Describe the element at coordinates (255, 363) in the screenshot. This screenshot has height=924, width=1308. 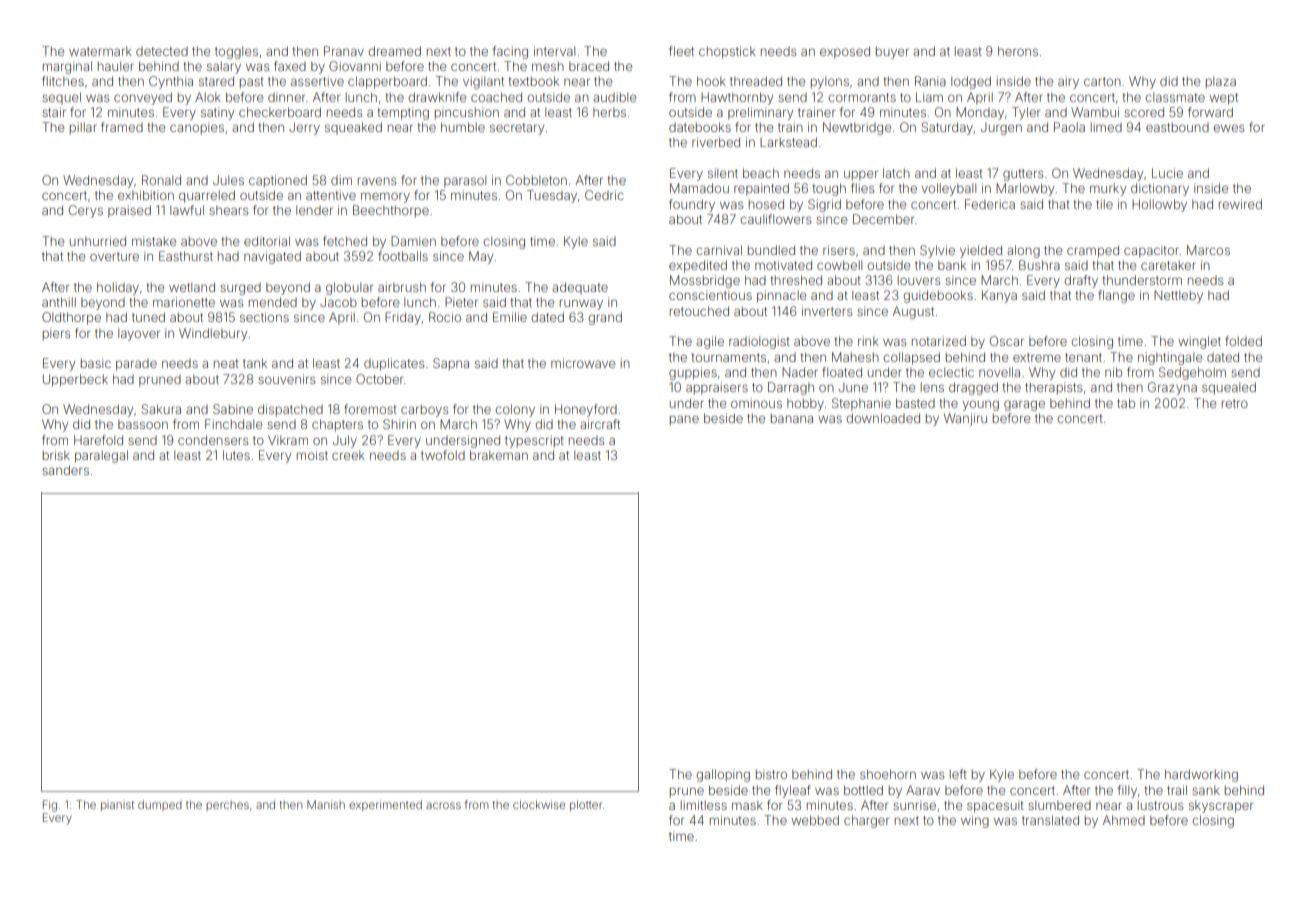
I see `tank` at that location.
